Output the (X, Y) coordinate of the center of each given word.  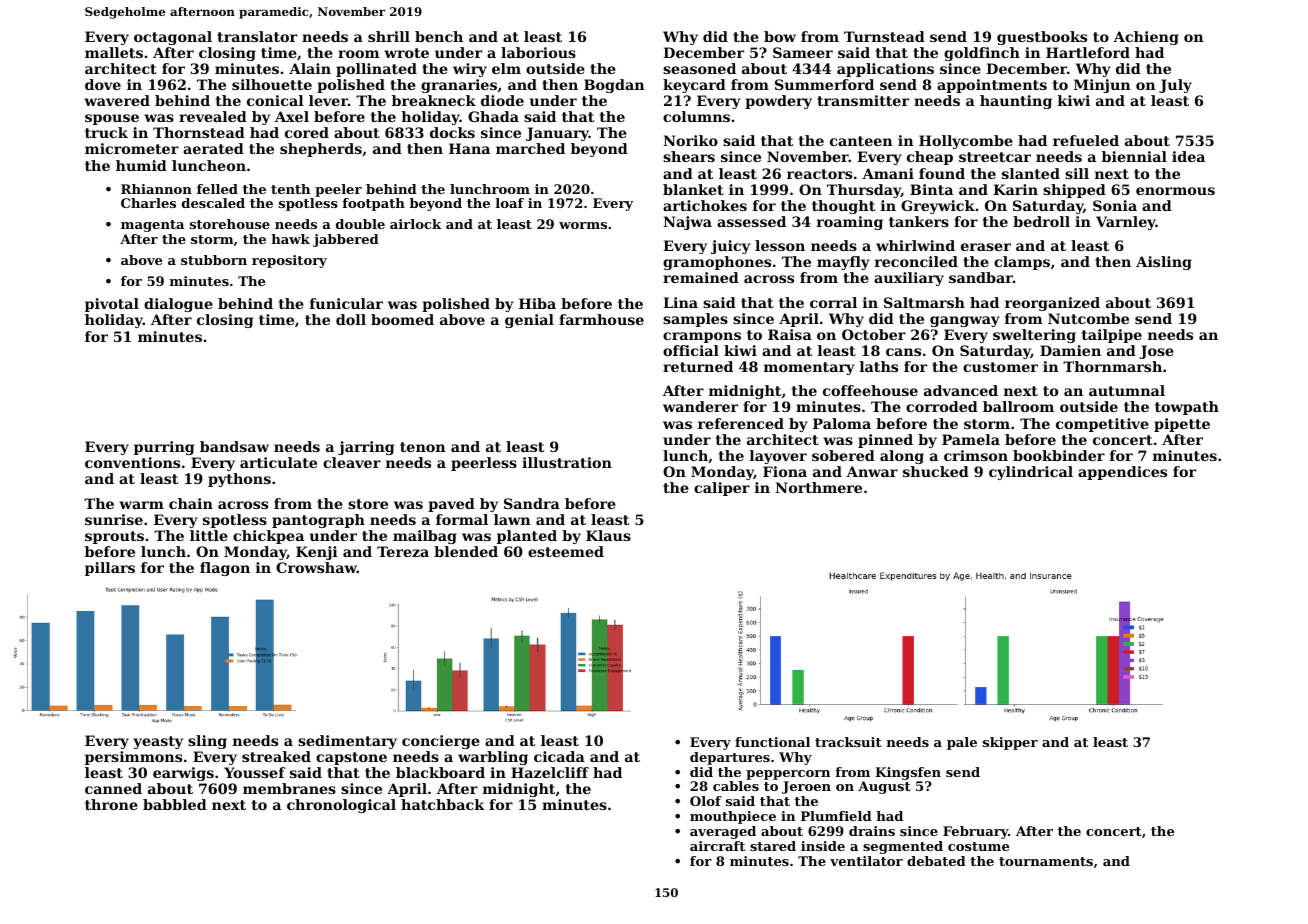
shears (689, 156)
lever (328, 100)
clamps (1022, 263)
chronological (341, 806)
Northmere (818, 487)
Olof (706, 801)
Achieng (1146, 38)
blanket (693, 189)
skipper (1010, 743)
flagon (225, 569)
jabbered (346, 240)
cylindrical (1031, 473)
